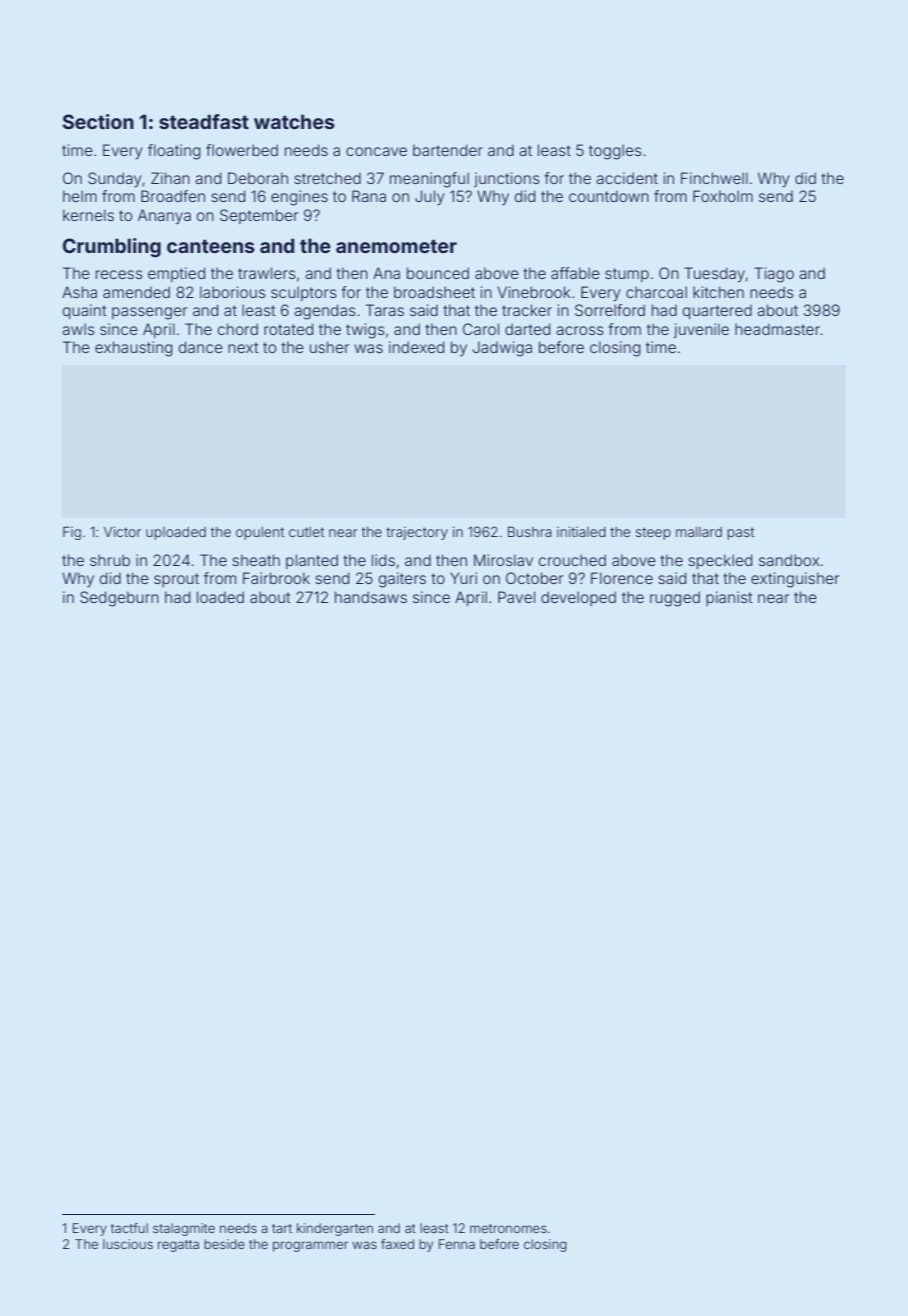 The image size is (908, 1316). I want to click on next, so click(243, 347).
